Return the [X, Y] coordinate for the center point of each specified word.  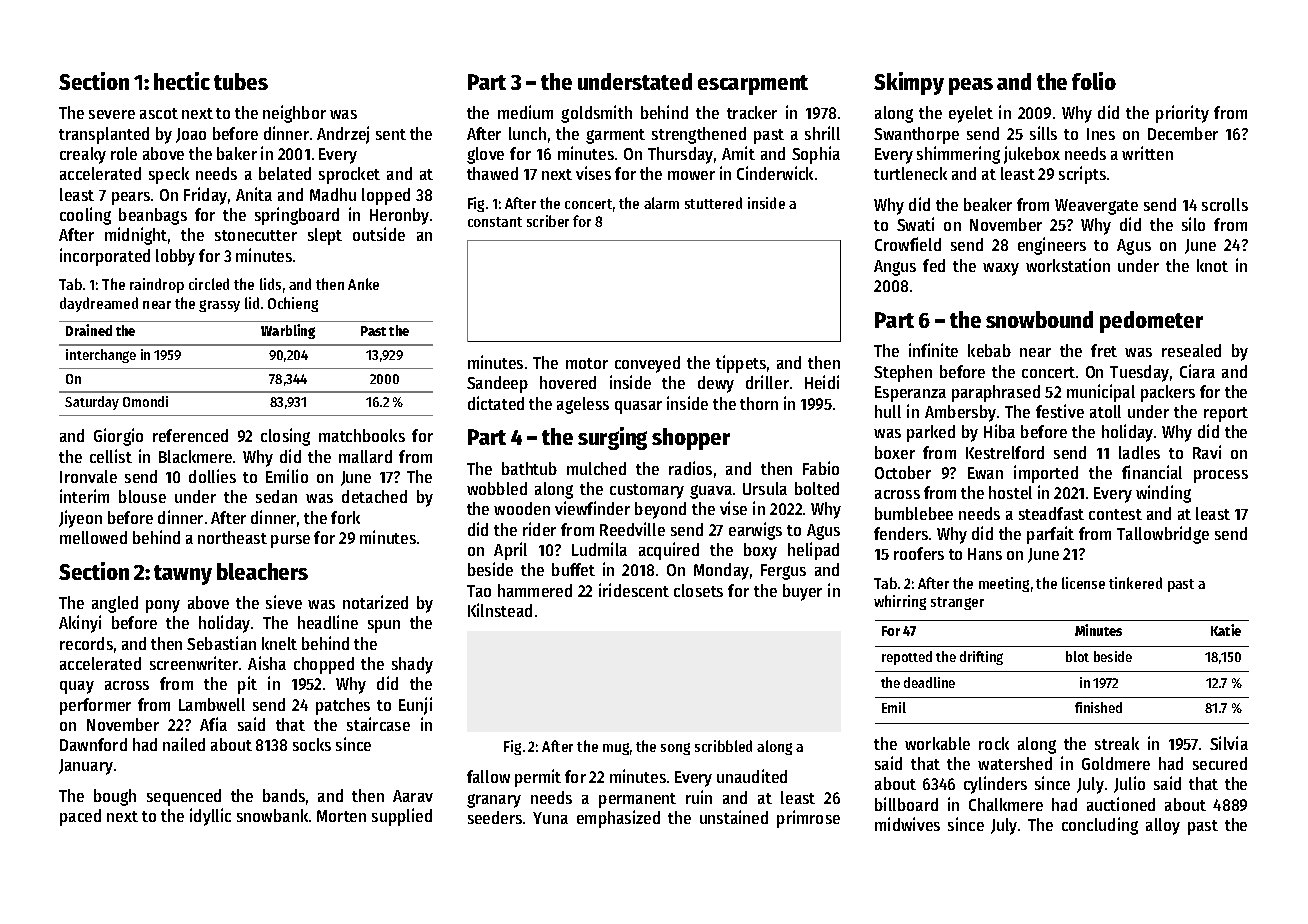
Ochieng [293, 304]
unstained [734, 817]
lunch [527, 133]
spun [384, 626]
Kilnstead [500, 610]
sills [1043, 133]
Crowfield [908, 244]
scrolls [1225, 204]
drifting [981, 658]
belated [285, 173]
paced [80, 817]
